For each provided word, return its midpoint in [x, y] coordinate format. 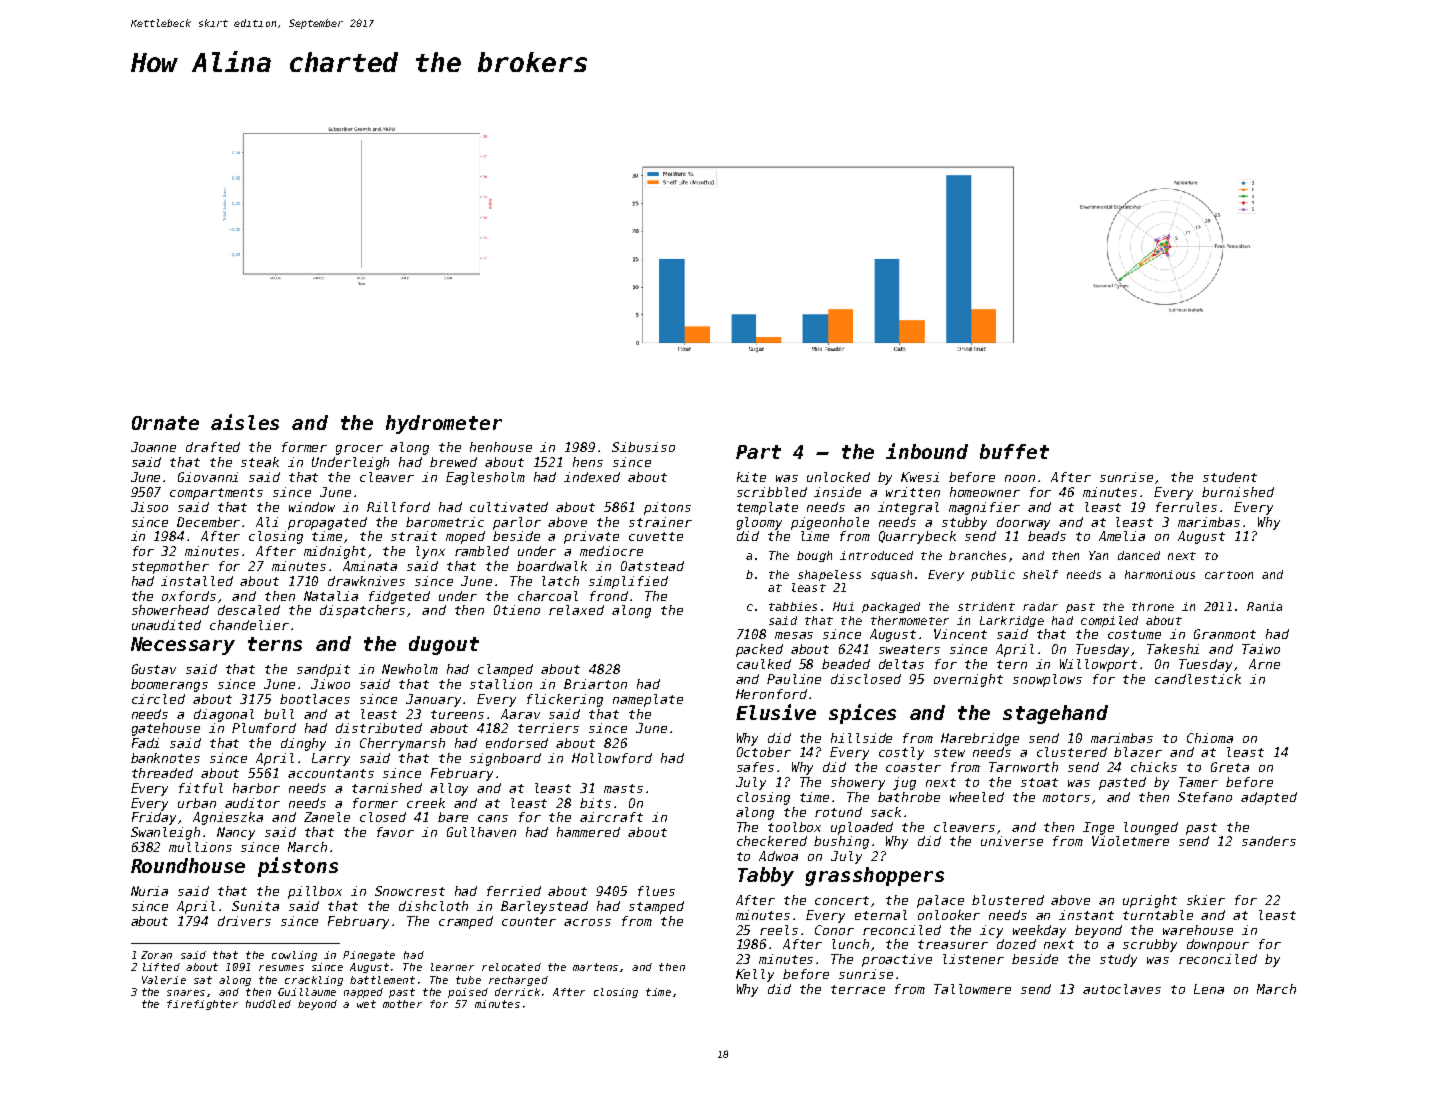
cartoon [1229, 575]
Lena [1209, 989]
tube [468, 980]
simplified [628, 582]
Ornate [165, 423]
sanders [1269, 841]
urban [197, 803]
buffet [1014, 451]
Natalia [331, 596]
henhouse [501, 447]
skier [1206, 900]
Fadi [145, 743]
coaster [913, 767]
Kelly [755, 975]
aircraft [611, 817]
